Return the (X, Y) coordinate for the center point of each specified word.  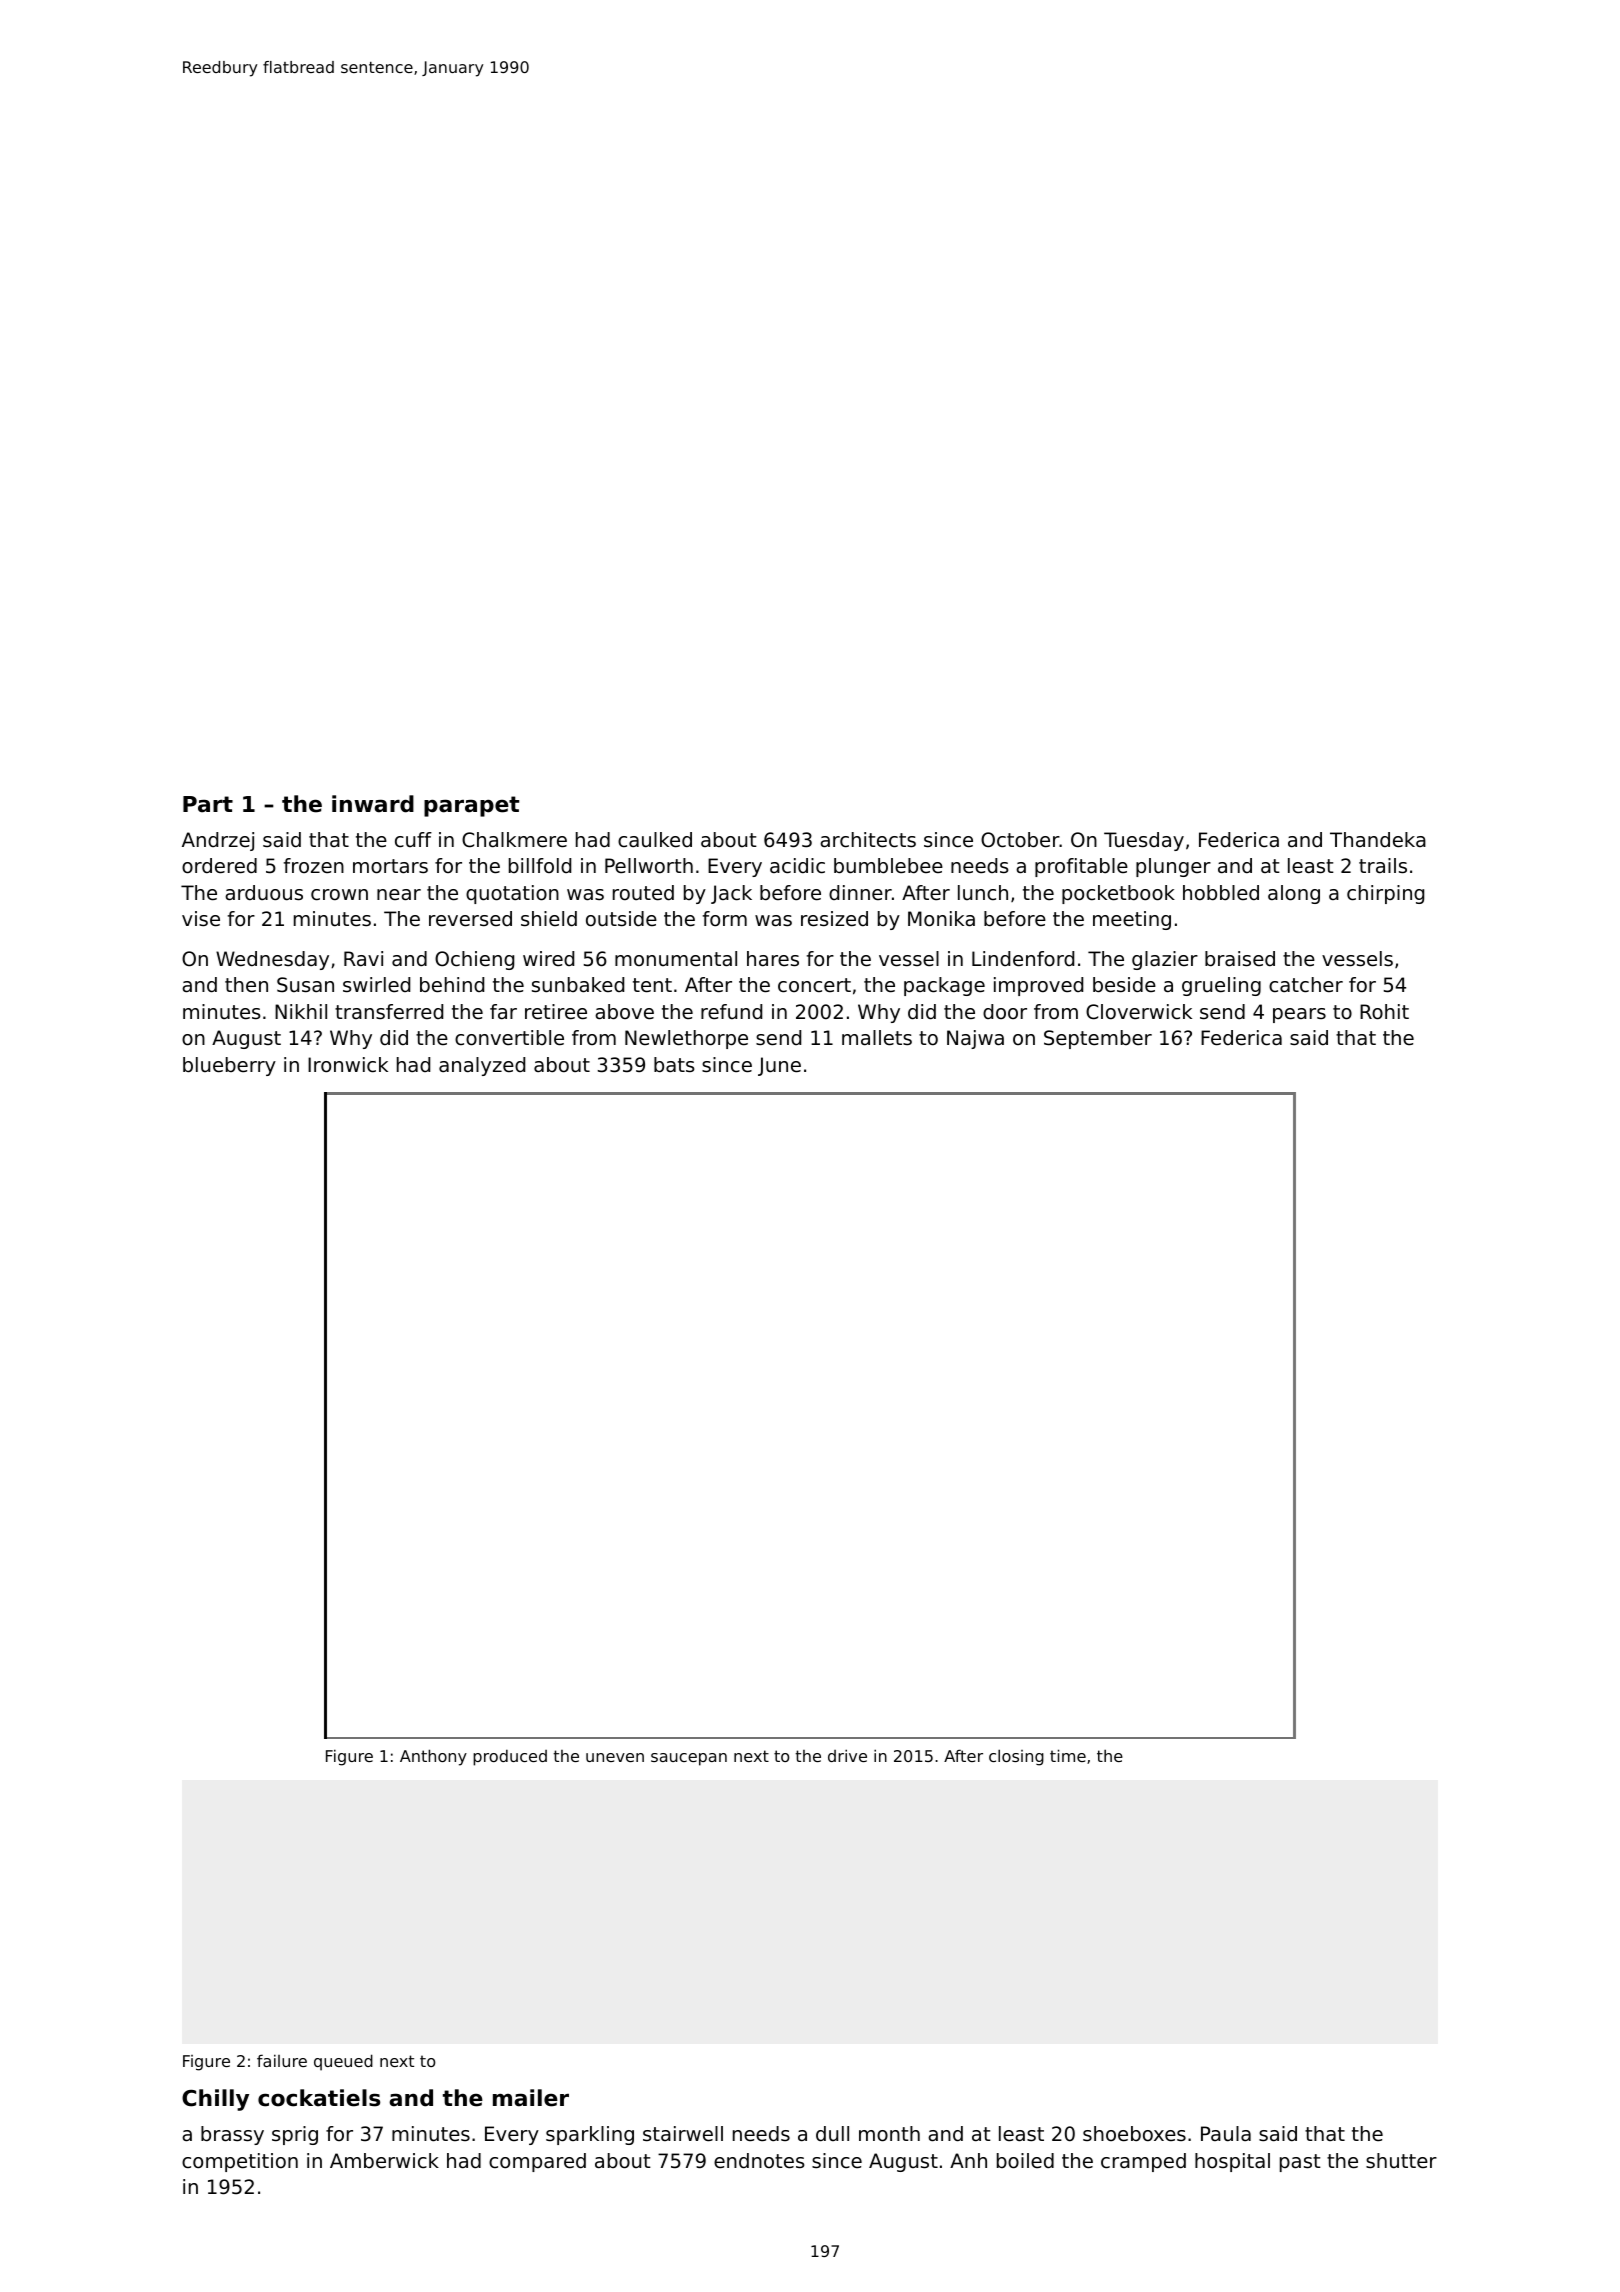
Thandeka (1378, 840)
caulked (655, 840)
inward (373, 804)
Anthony (433, 1757)
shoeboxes (1134, 2134)
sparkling (590, 2135)
